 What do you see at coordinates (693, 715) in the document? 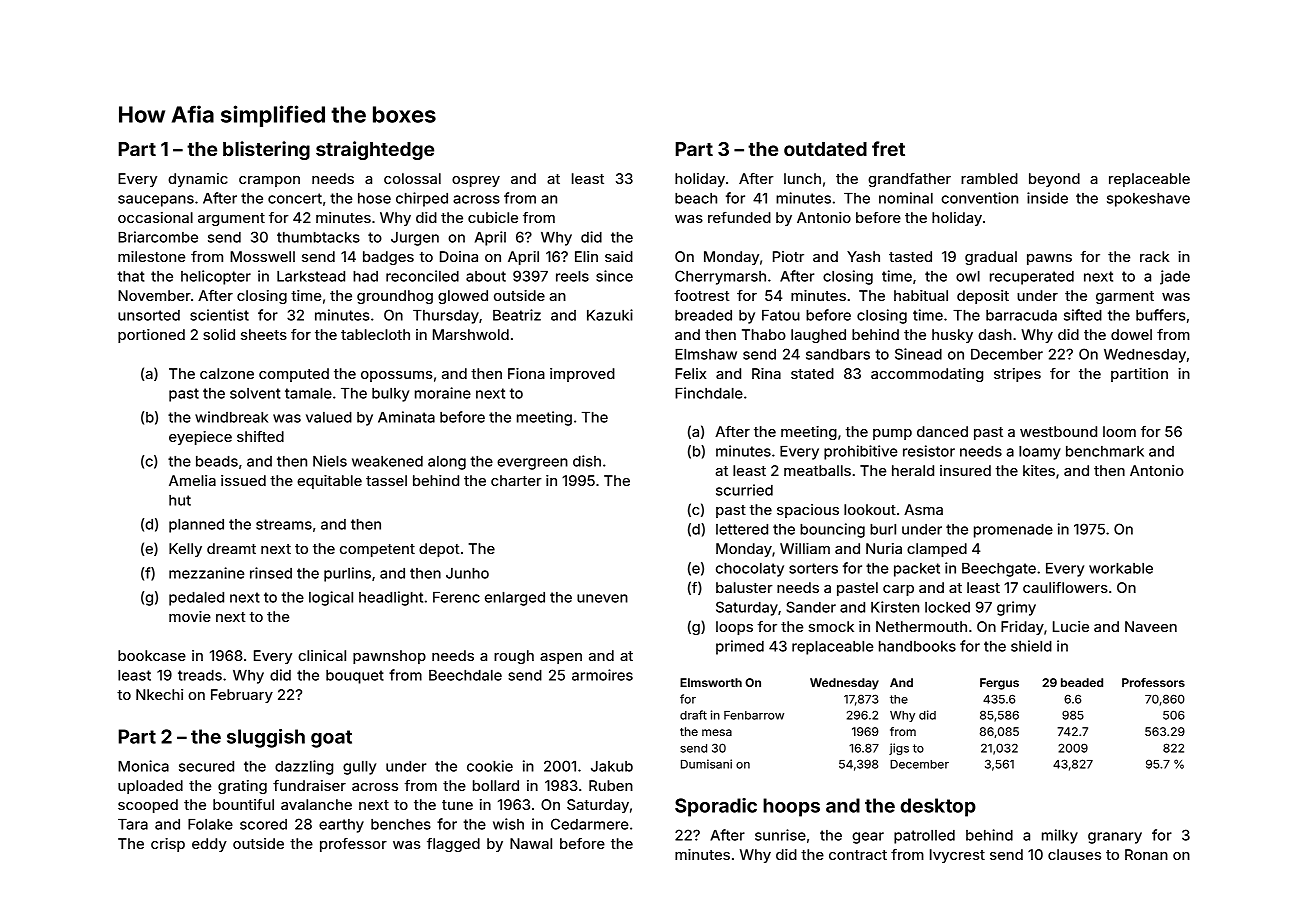
I see `draft` at bounding box center [693, 715].
